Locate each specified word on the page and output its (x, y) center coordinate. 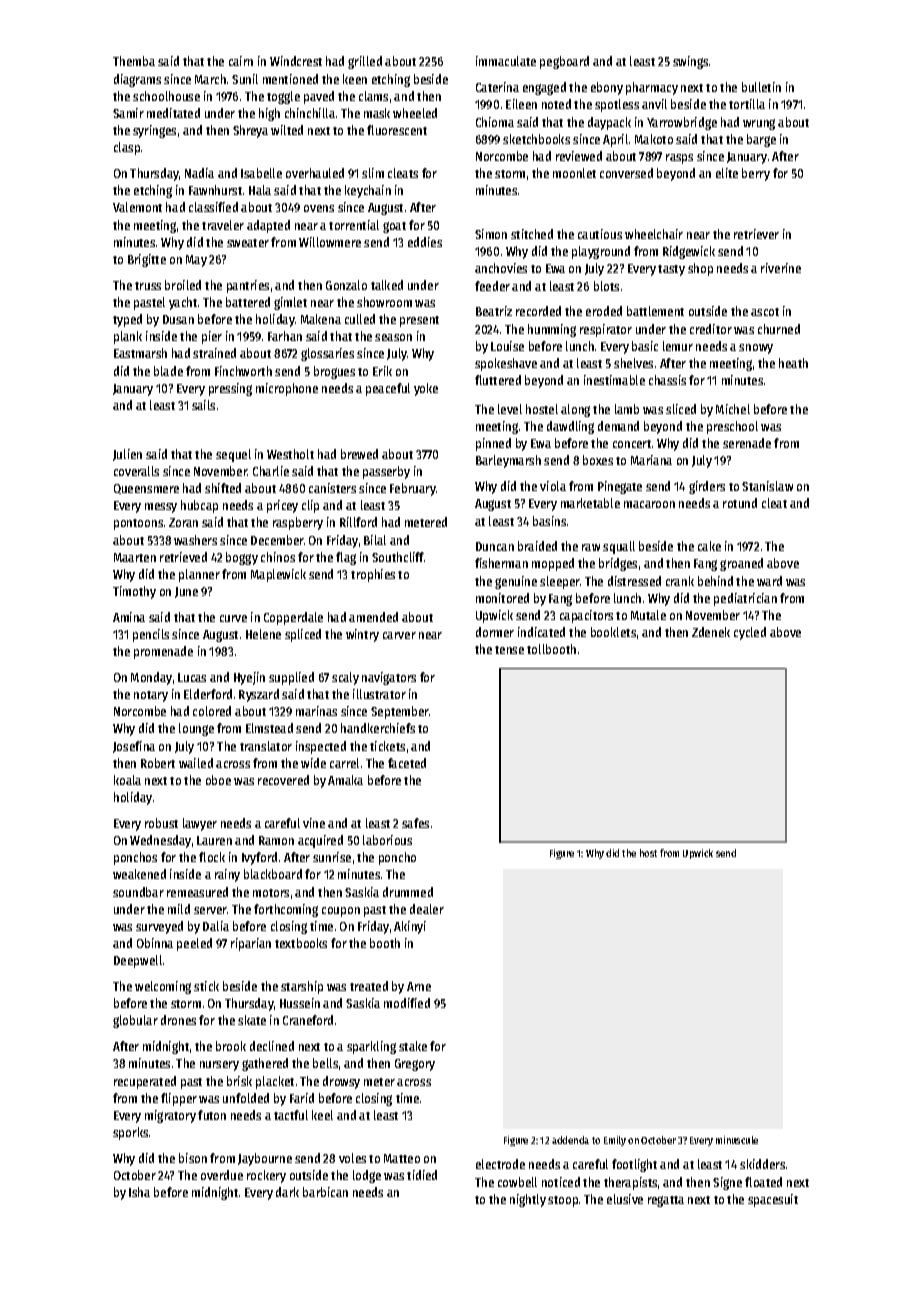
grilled (365, 62)
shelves (633, 363)
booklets (613, 632)
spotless (617, 105)
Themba (134, 61)
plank (128, 337)
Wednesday (160, 841)
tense (509, 650)
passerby (386, 472)
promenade (163, 652)
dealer (427, 909)
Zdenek (711, 632)
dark (287, 1192)
